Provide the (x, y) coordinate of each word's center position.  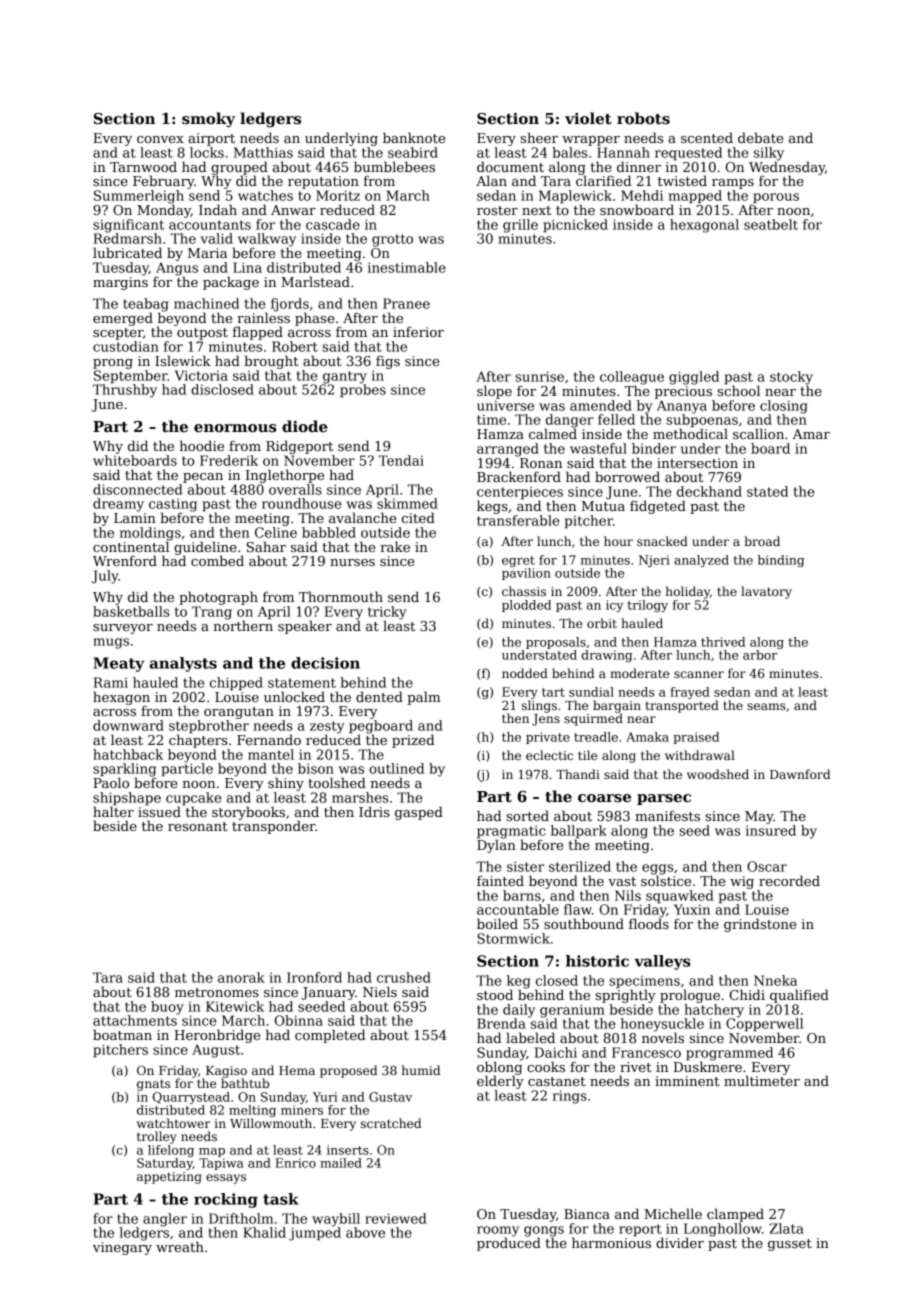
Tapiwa (221, 1164)
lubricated (127, 252)
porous (776, 198)
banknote (414, 137)
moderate (639, 673)
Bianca (587, 1214)
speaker (305, 627)
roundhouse (301, 503)
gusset (790, 1245)
